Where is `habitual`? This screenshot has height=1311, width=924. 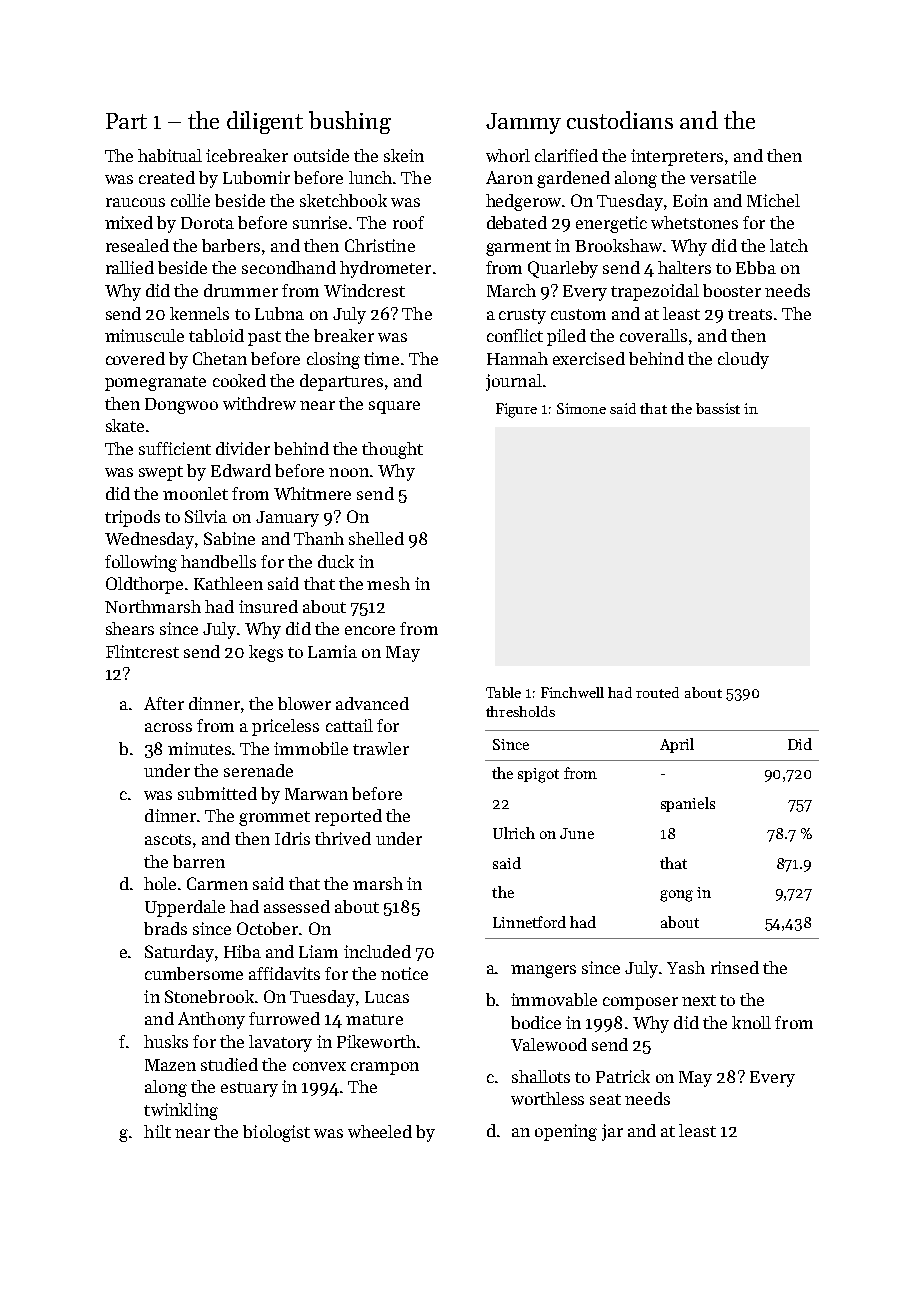 habitual is located at coordinates (170, 155).
